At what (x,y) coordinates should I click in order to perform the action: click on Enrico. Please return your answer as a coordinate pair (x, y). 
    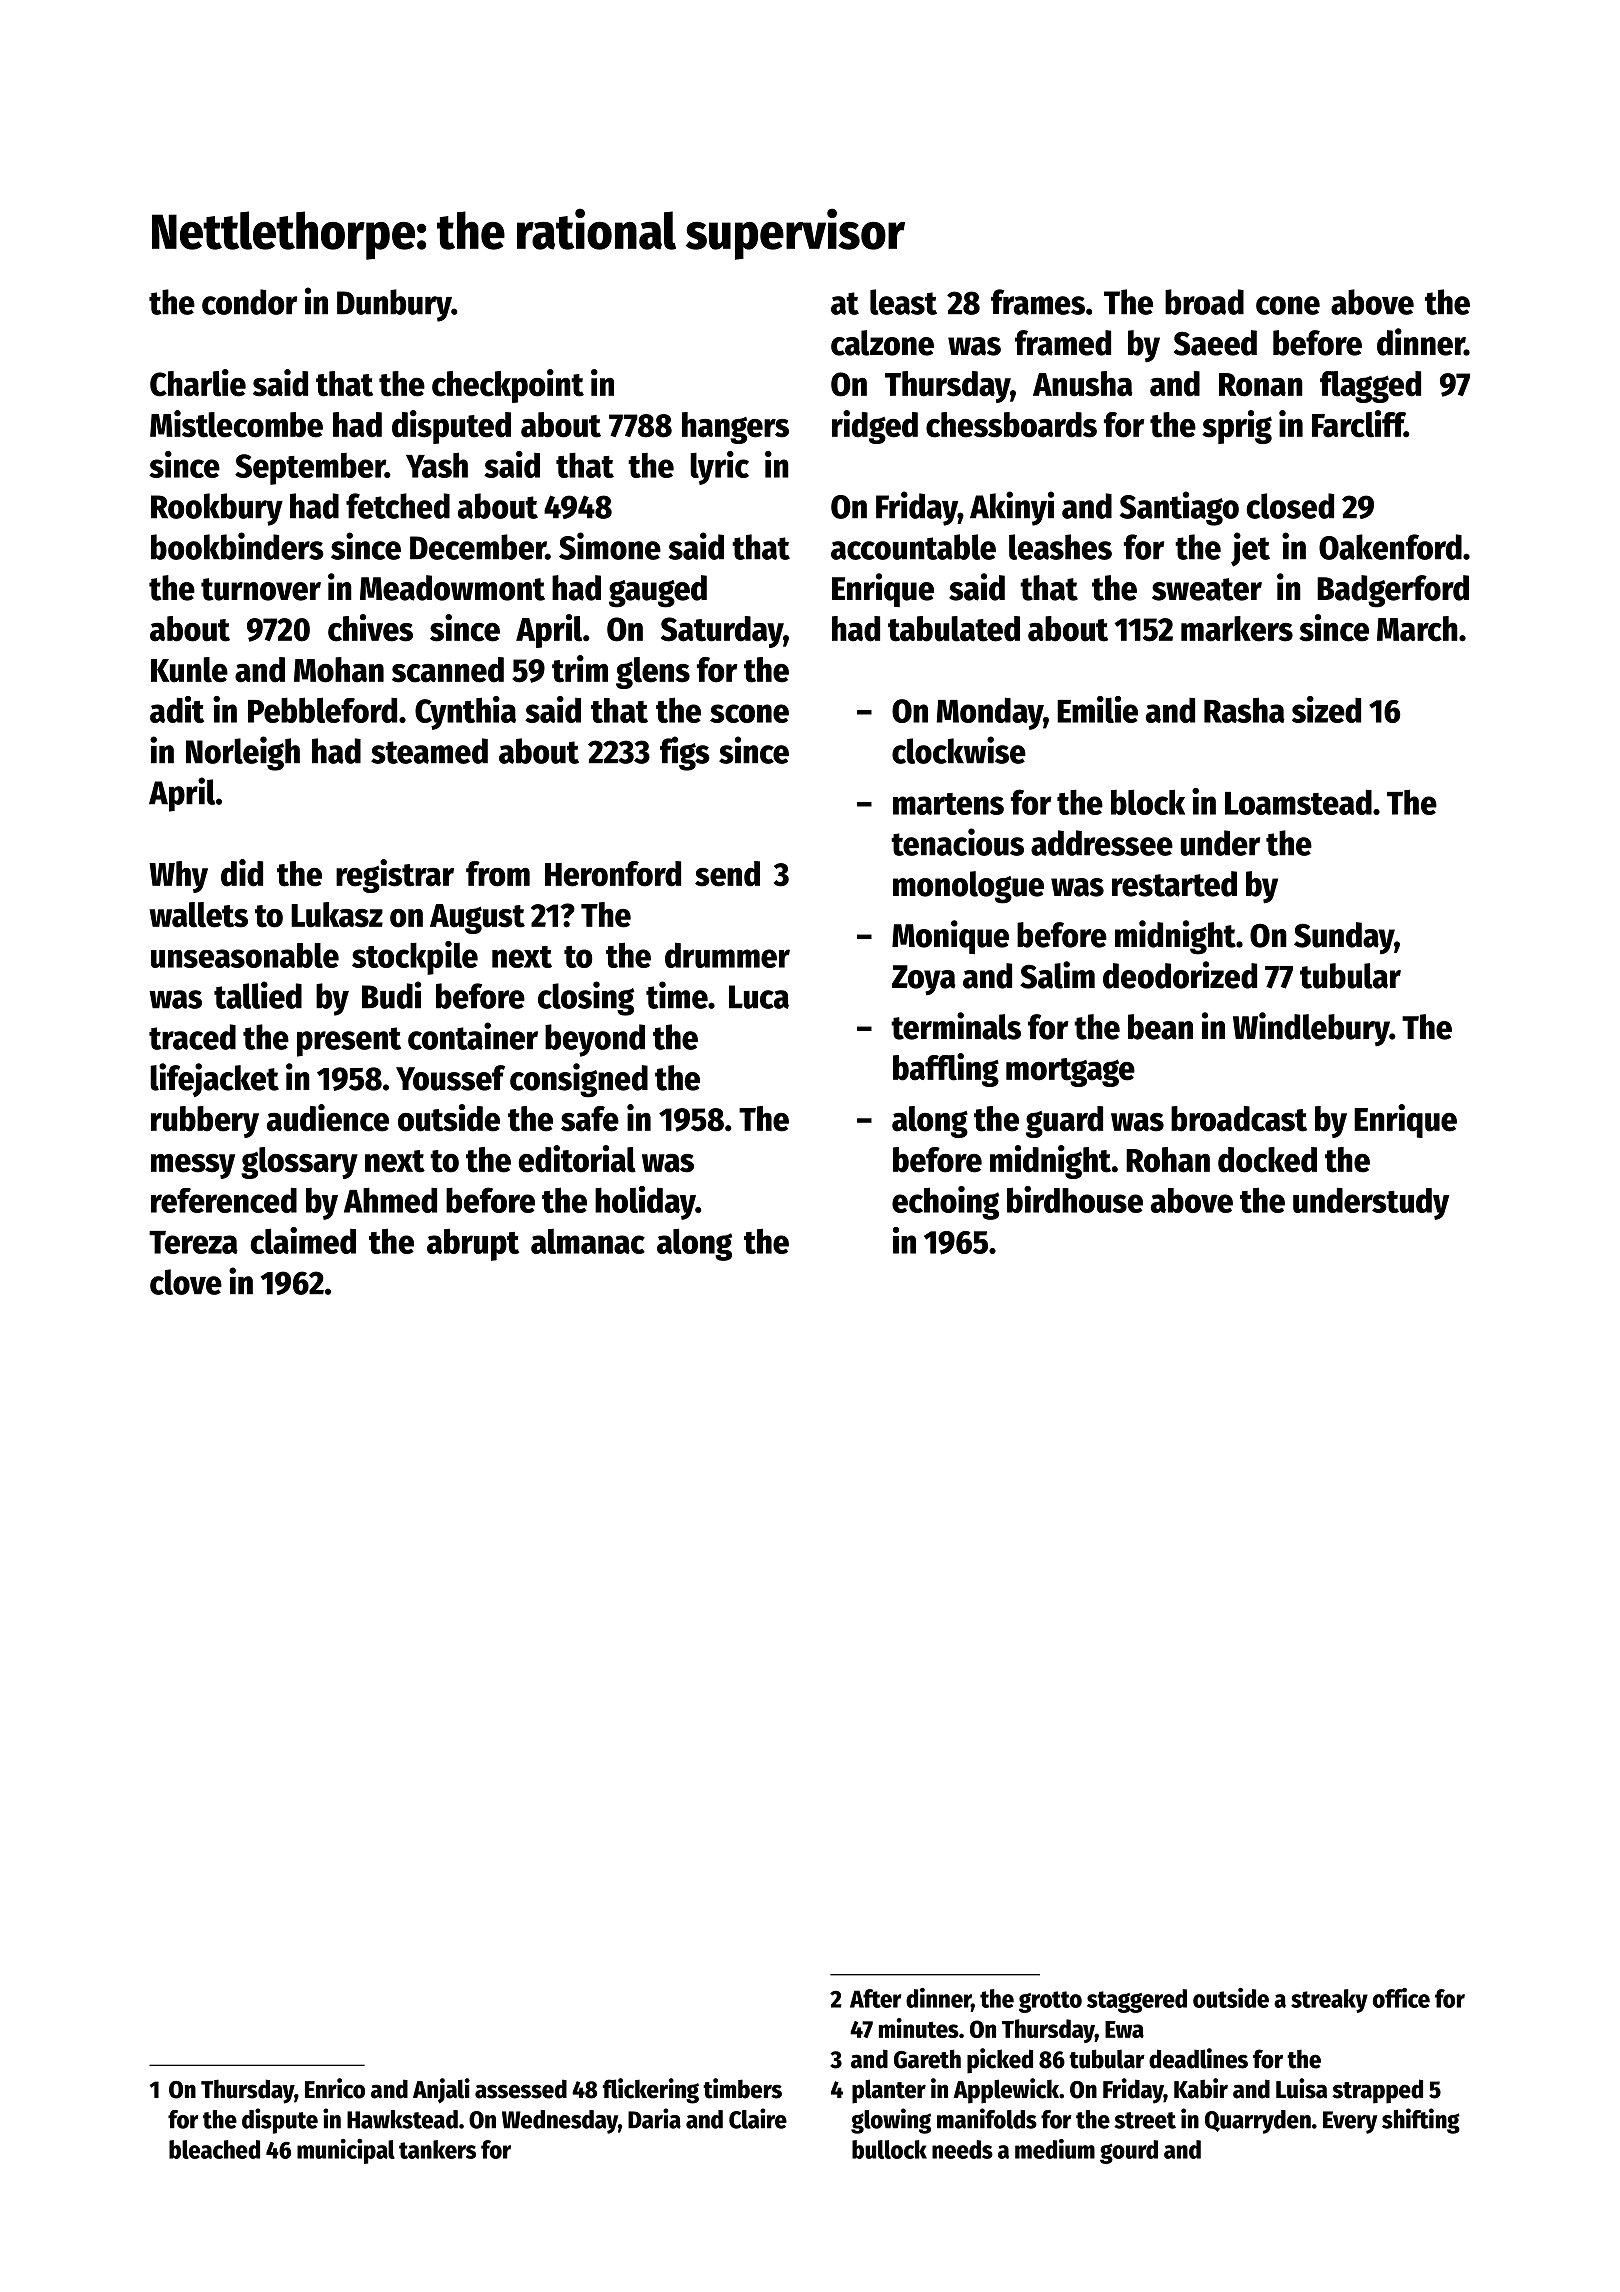
    Looking at the image, I should click on (335, 2088).
